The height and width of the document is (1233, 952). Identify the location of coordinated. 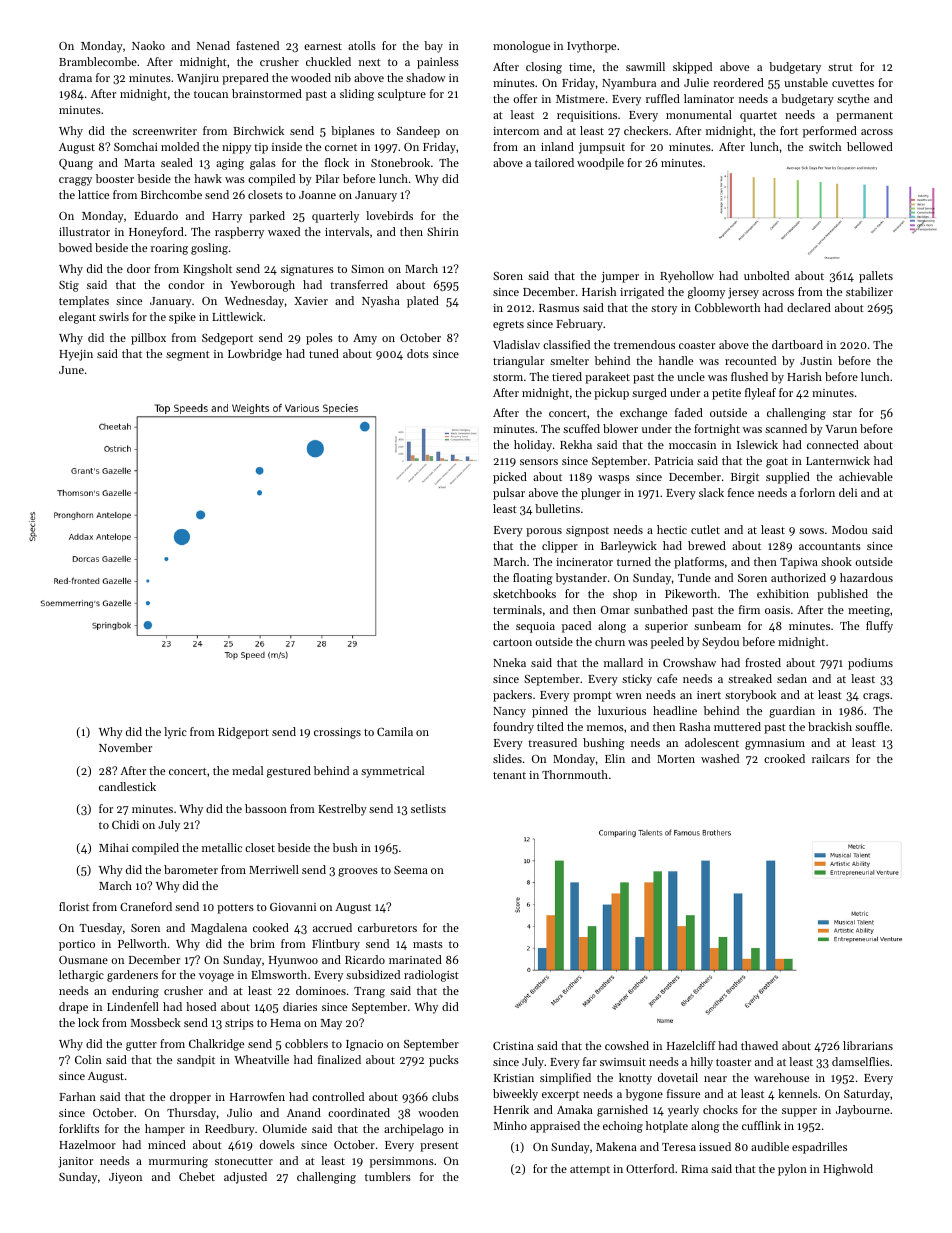
(359, 1112).
